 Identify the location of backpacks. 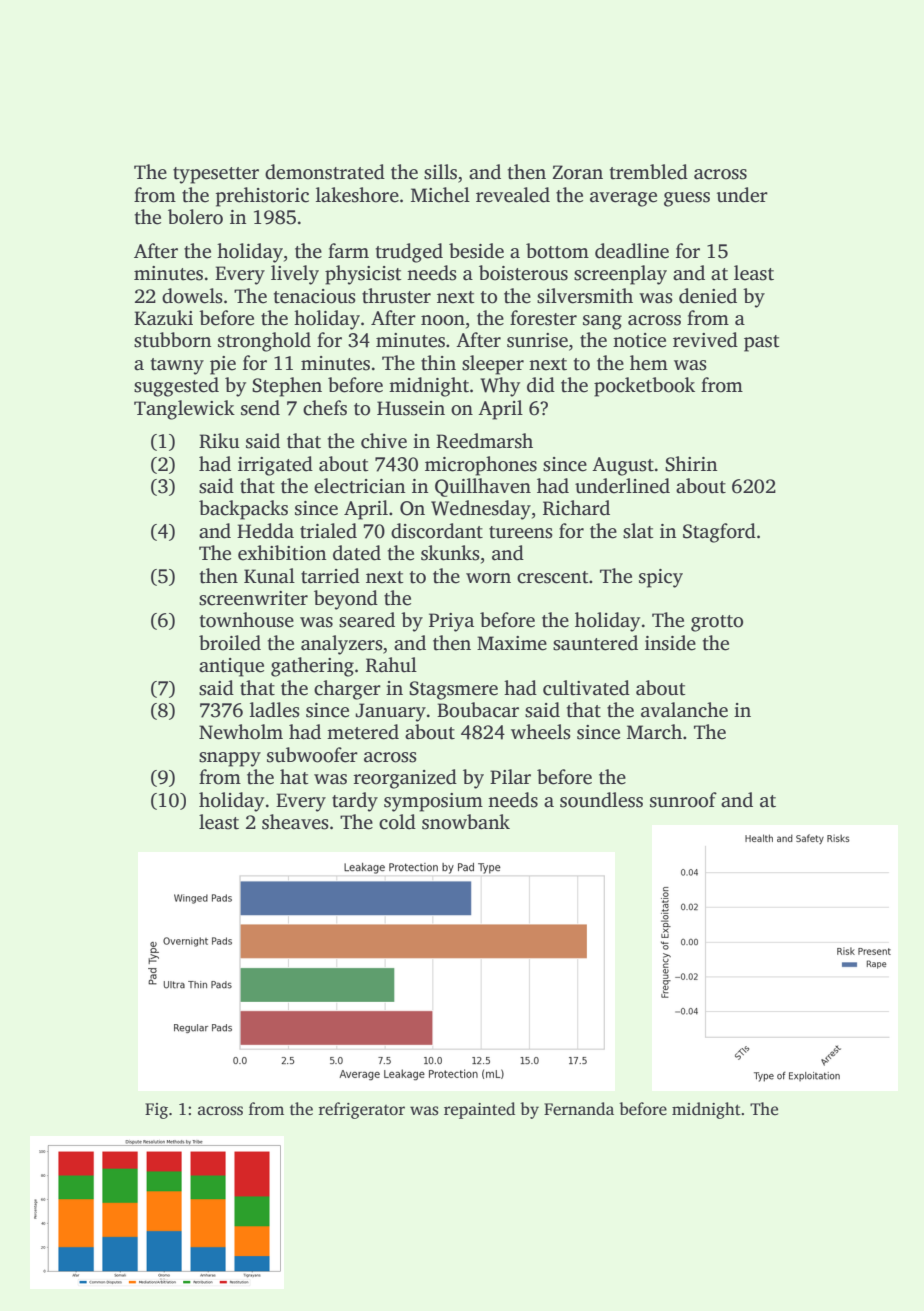
(243, 510).
